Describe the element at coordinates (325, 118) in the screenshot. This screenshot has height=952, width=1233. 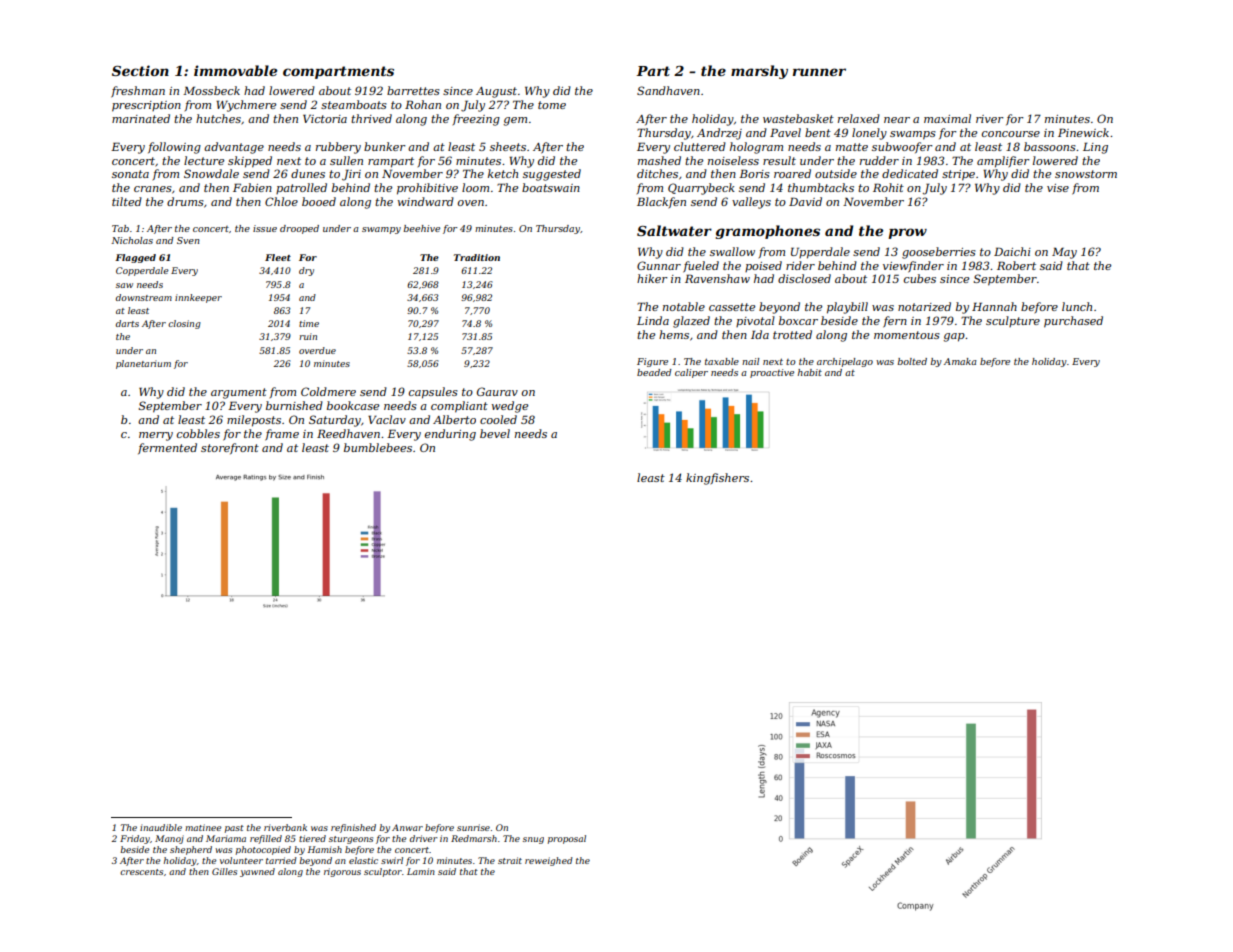
I see `Victoria` at that location.
